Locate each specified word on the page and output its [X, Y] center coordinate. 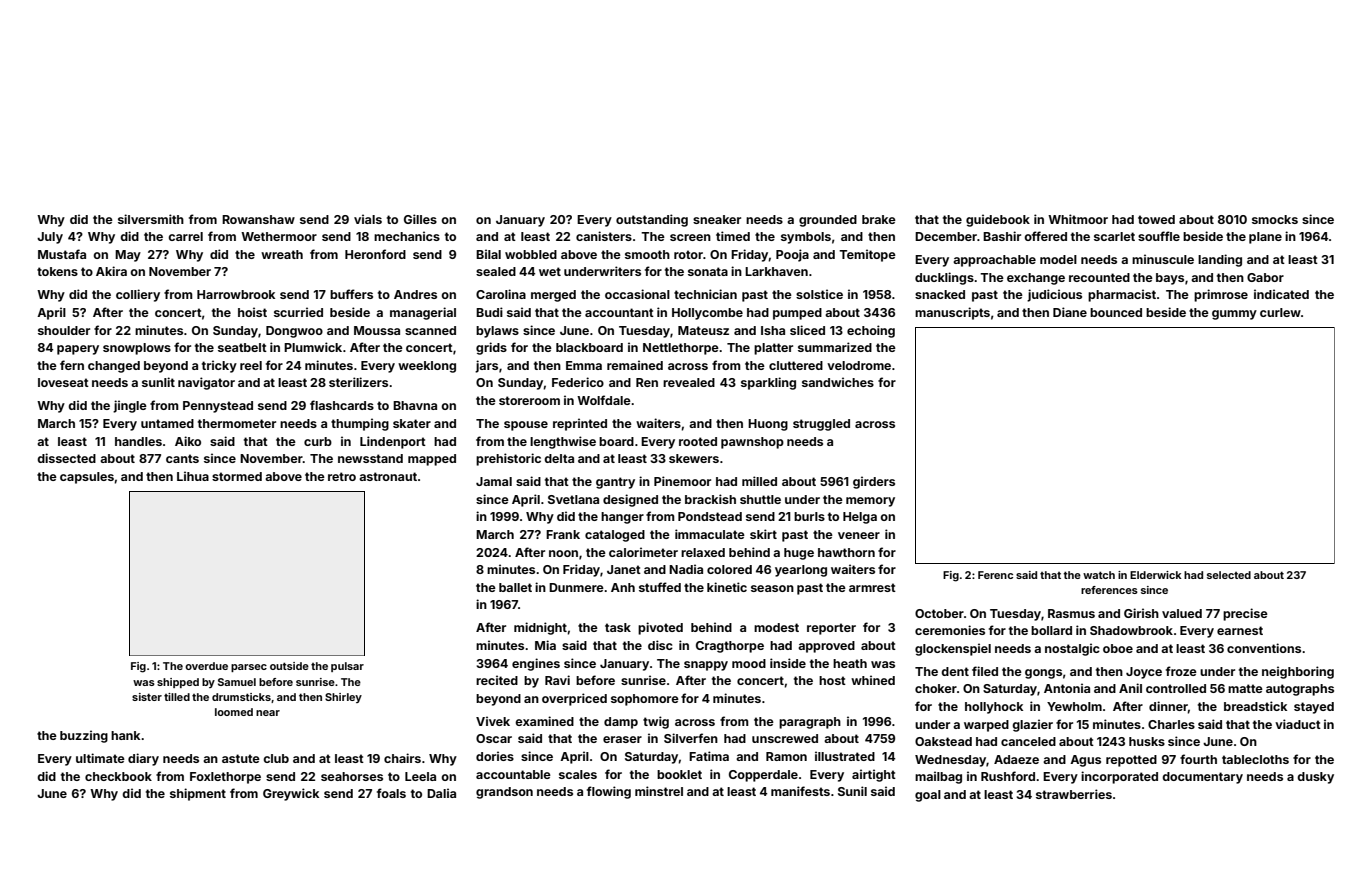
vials [368, 219]
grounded [828, 221]
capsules [87, 478]
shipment [198, 794]
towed [1156, 219]
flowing [609, 792]
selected [1229, 575]
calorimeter [643, 552]
